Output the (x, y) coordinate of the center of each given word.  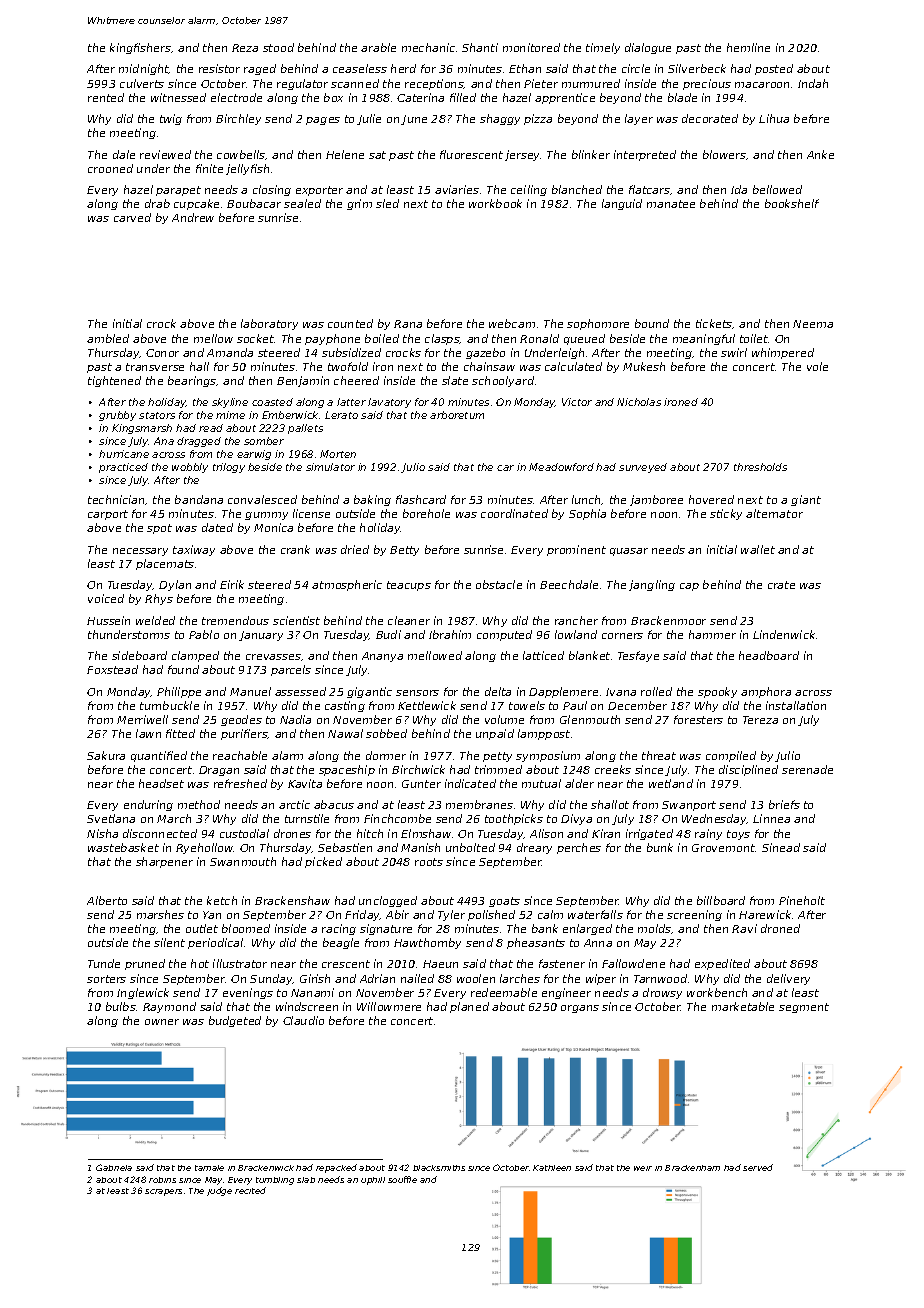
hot (200, 963)
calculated (573, 366)
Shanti (480, 47)
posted (774, 69)
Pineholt (802, 900)
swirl (734, 352)
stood (278, 47)
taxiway (194, 550)
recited (250, 1190)
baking (372, 500)
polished (491, 915)
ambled (108, 338)
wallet (758, 549)
